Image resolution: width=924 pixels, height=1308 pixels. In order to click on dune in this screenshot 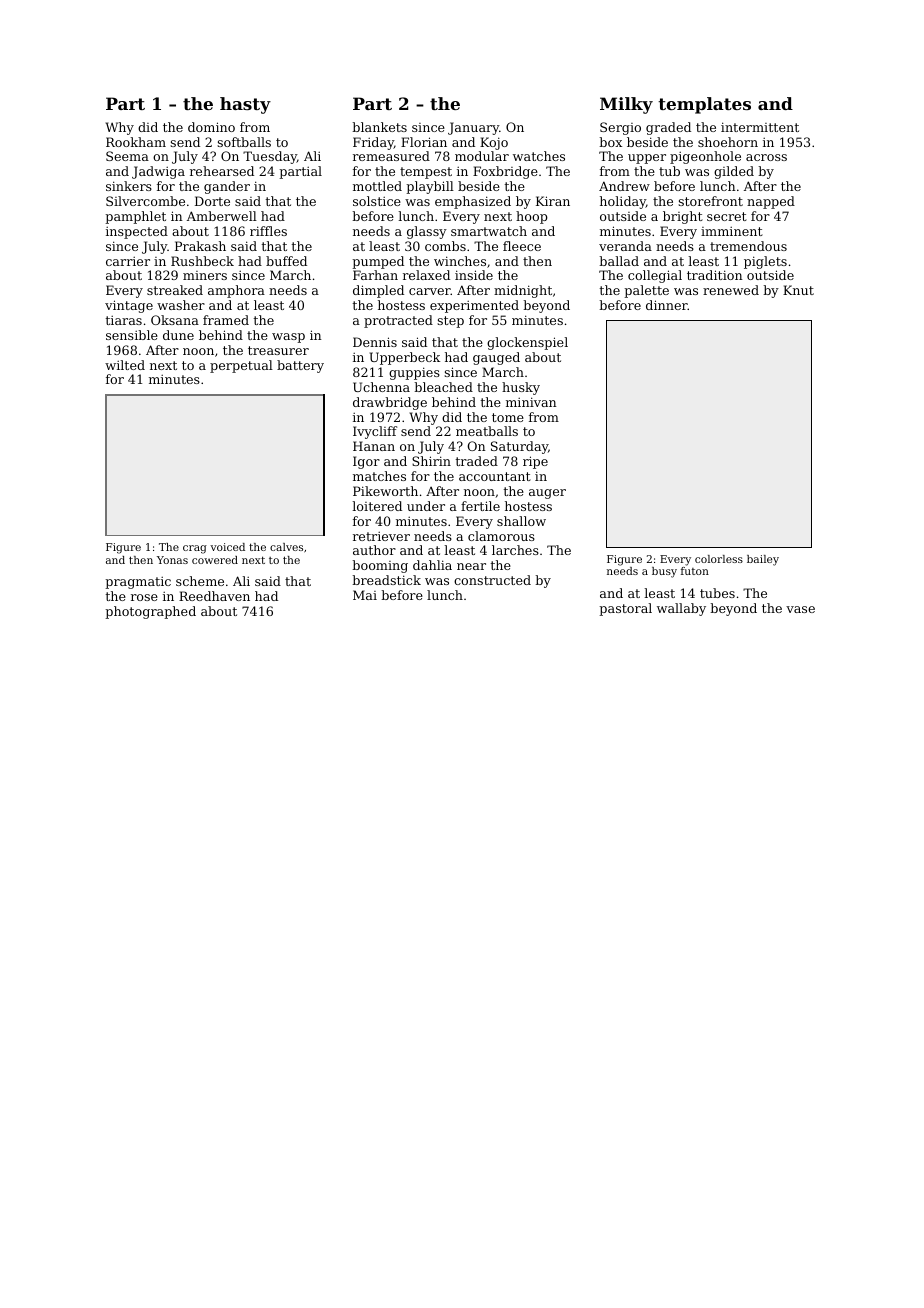, I will do `click(178, 335)`.
